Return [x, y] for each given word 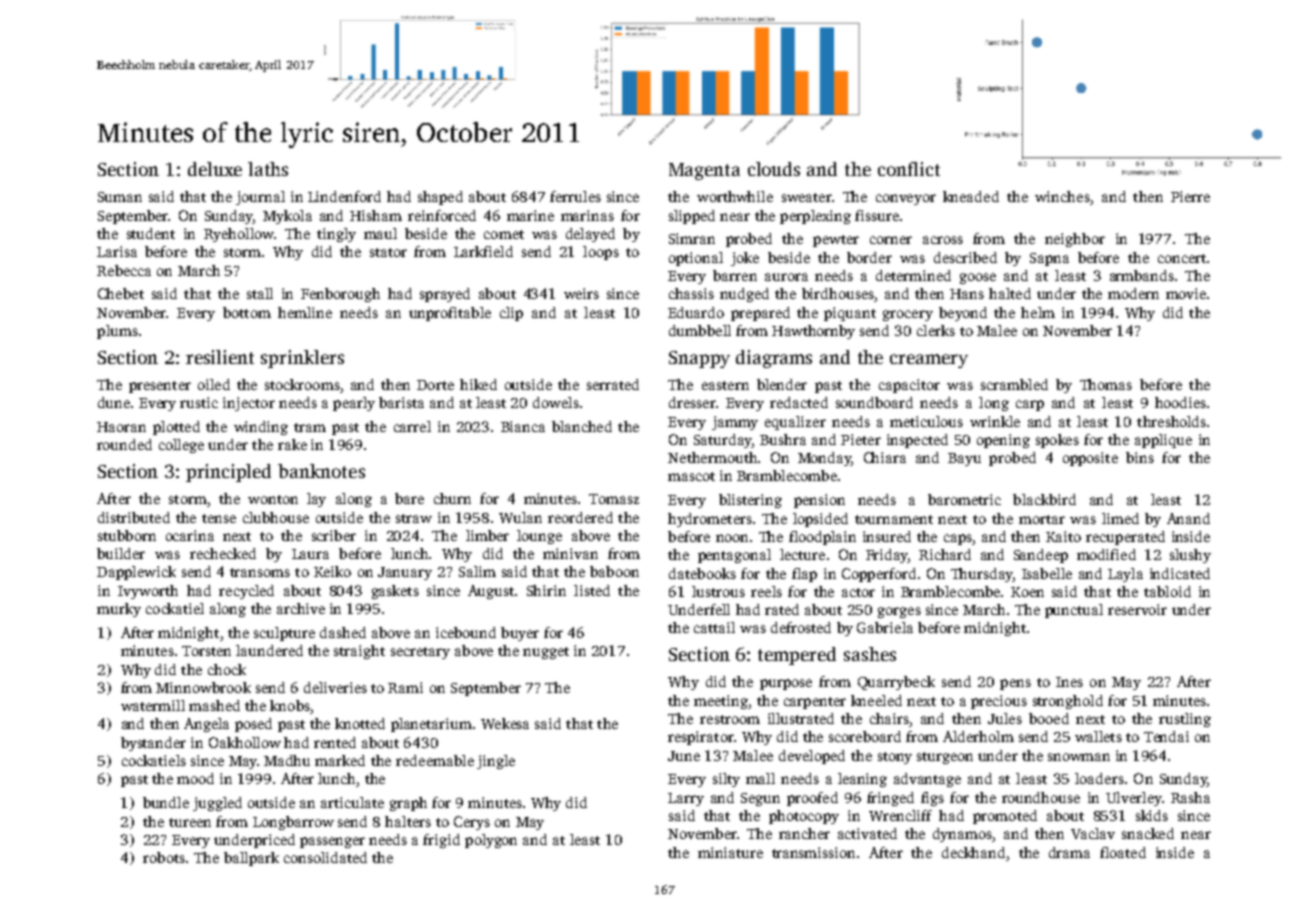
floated [1123, 852]
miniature [730, 852]
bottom [247, 312]
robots [164, 857]
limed [1120, 518]
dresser [692, 402]
